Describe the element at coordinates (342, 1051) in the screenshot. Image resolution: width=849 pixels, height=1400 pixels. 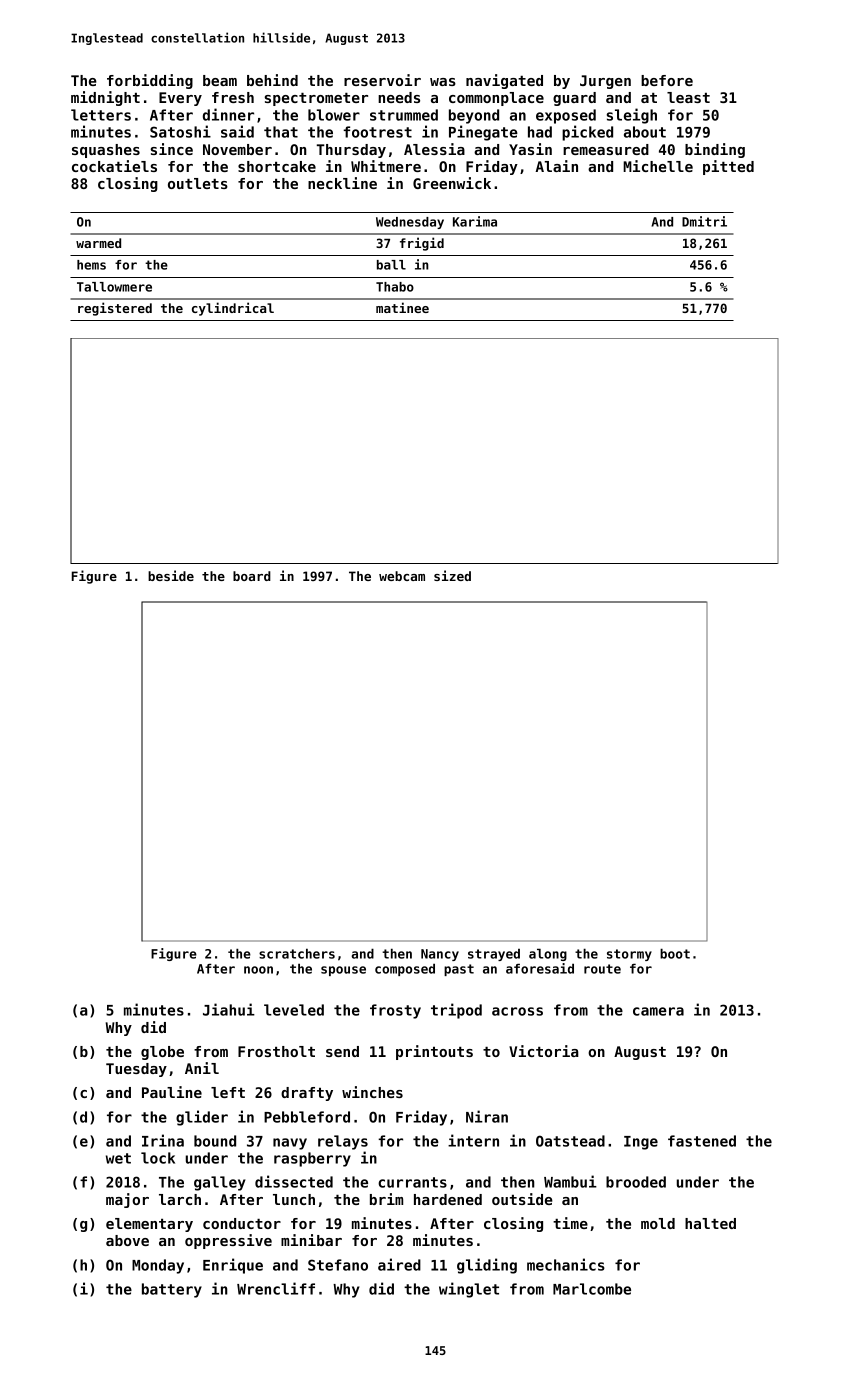
I see `send` at that location.
